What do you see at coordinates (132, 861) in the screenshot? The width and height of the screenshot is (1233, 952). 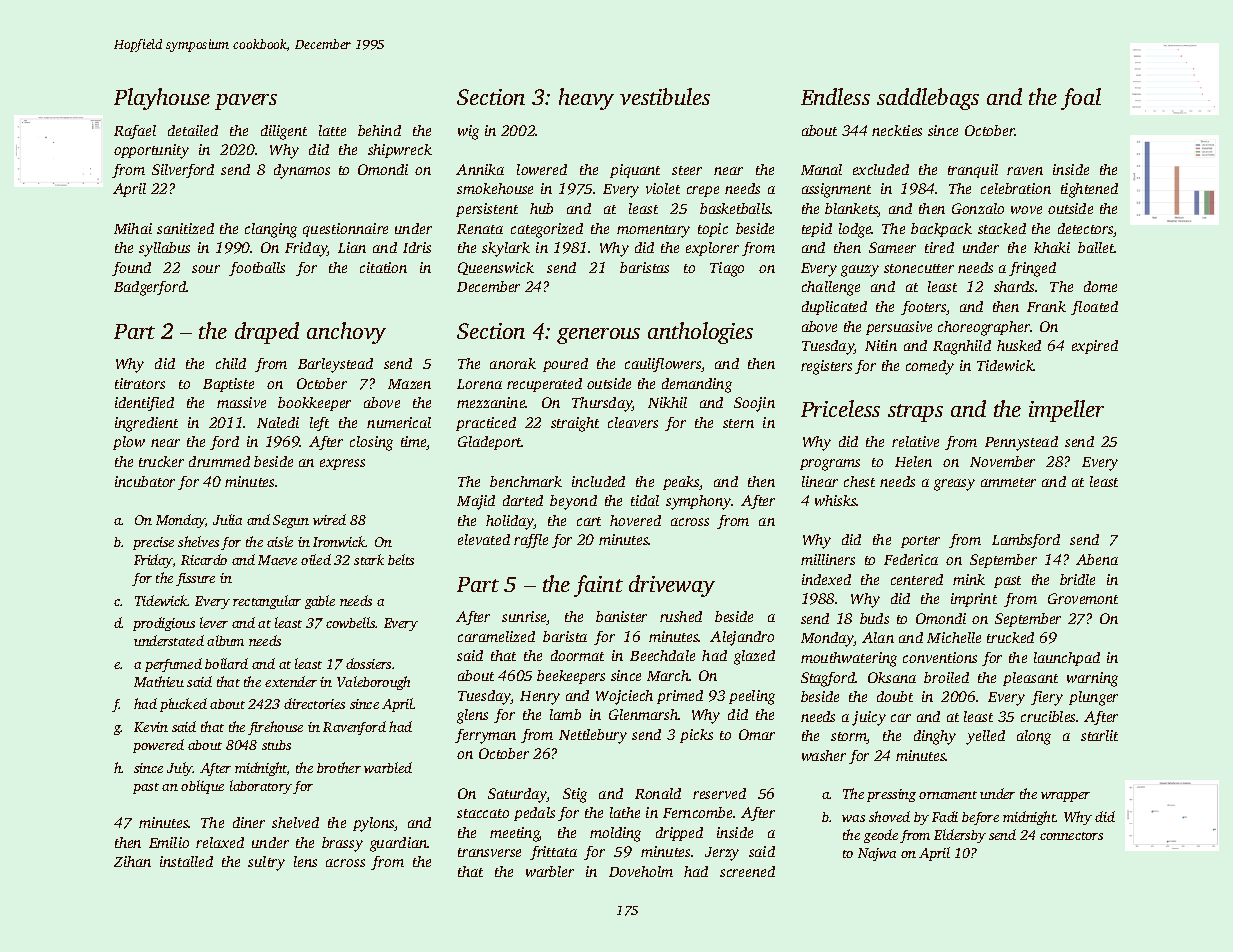 I see `Zihan` at bounding box center [132, 861].
